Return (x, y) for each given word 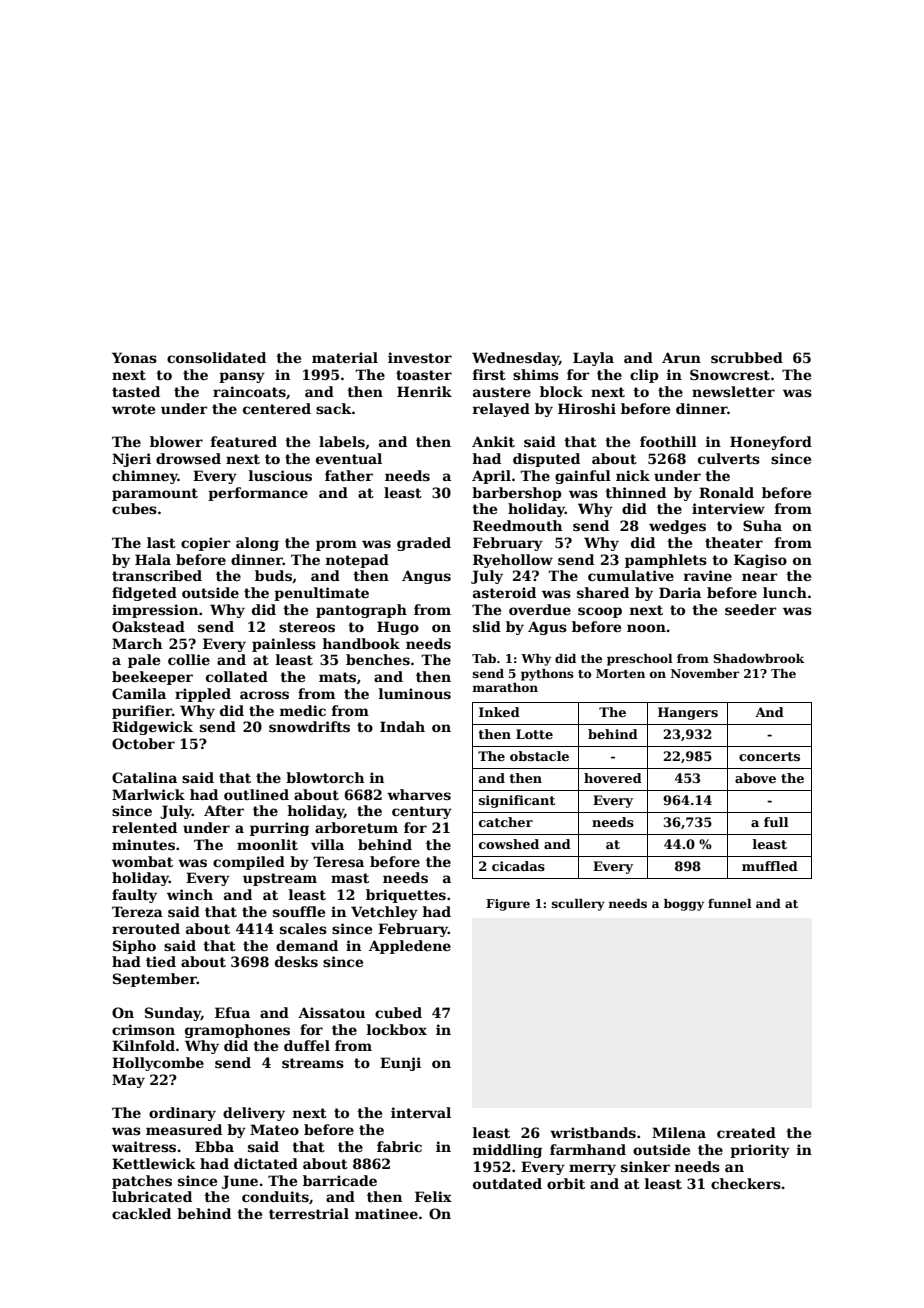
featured (244, 441)
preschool (640, 660)
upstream (280, 879)
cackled (141, 1213)
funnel (730, 903)
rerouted (146, 928)
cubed (398, 1012)
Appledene (410, 947)
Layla (593, 359)
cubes (134, 508)
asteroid (504, 592)
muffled (770, 866)
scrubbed (747, 357)
